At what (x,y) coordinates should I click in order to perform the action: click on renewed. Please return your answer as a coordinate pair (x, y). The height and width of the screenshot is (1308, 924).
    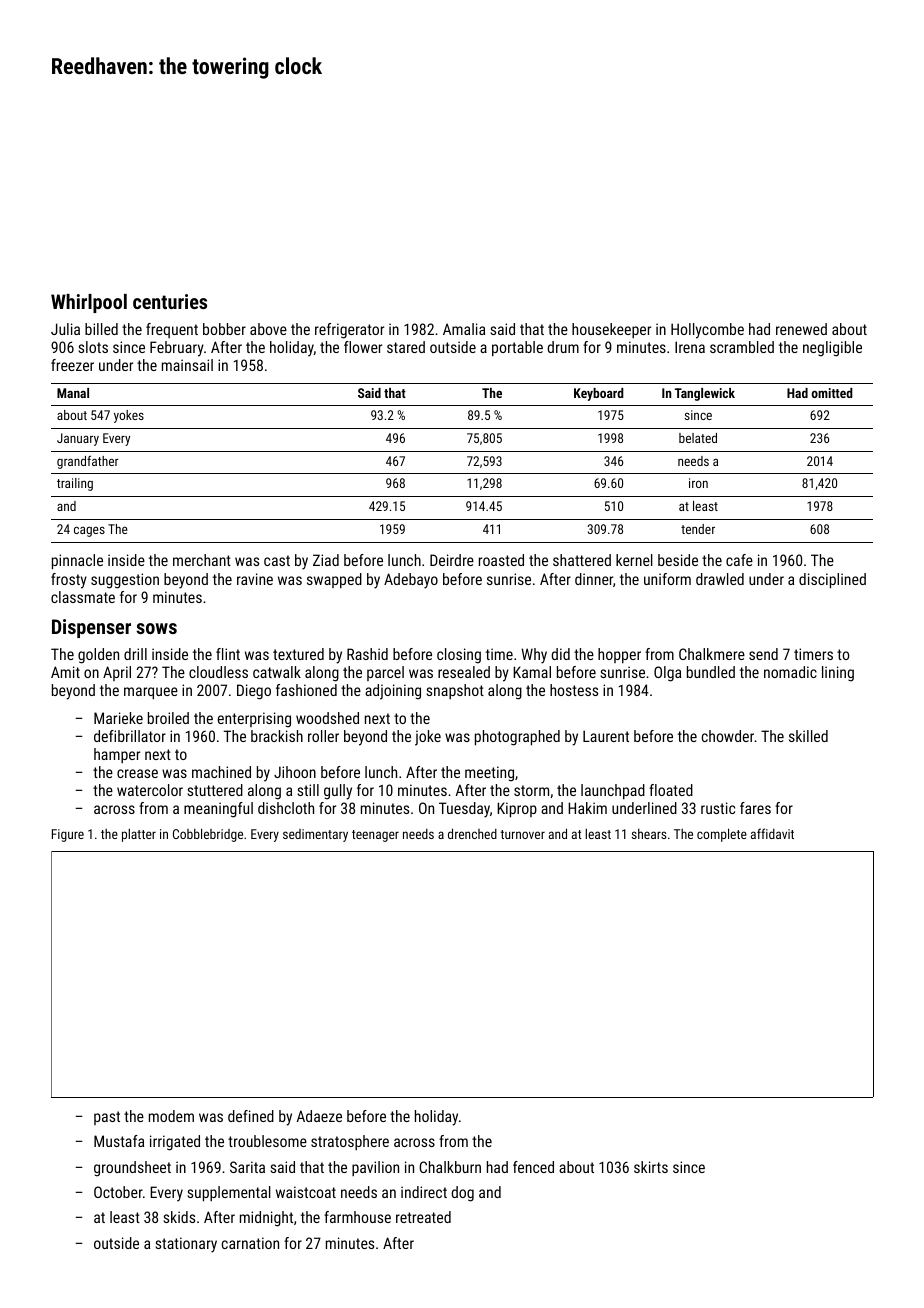
    Looking at the image, I should click on (801, 329).
